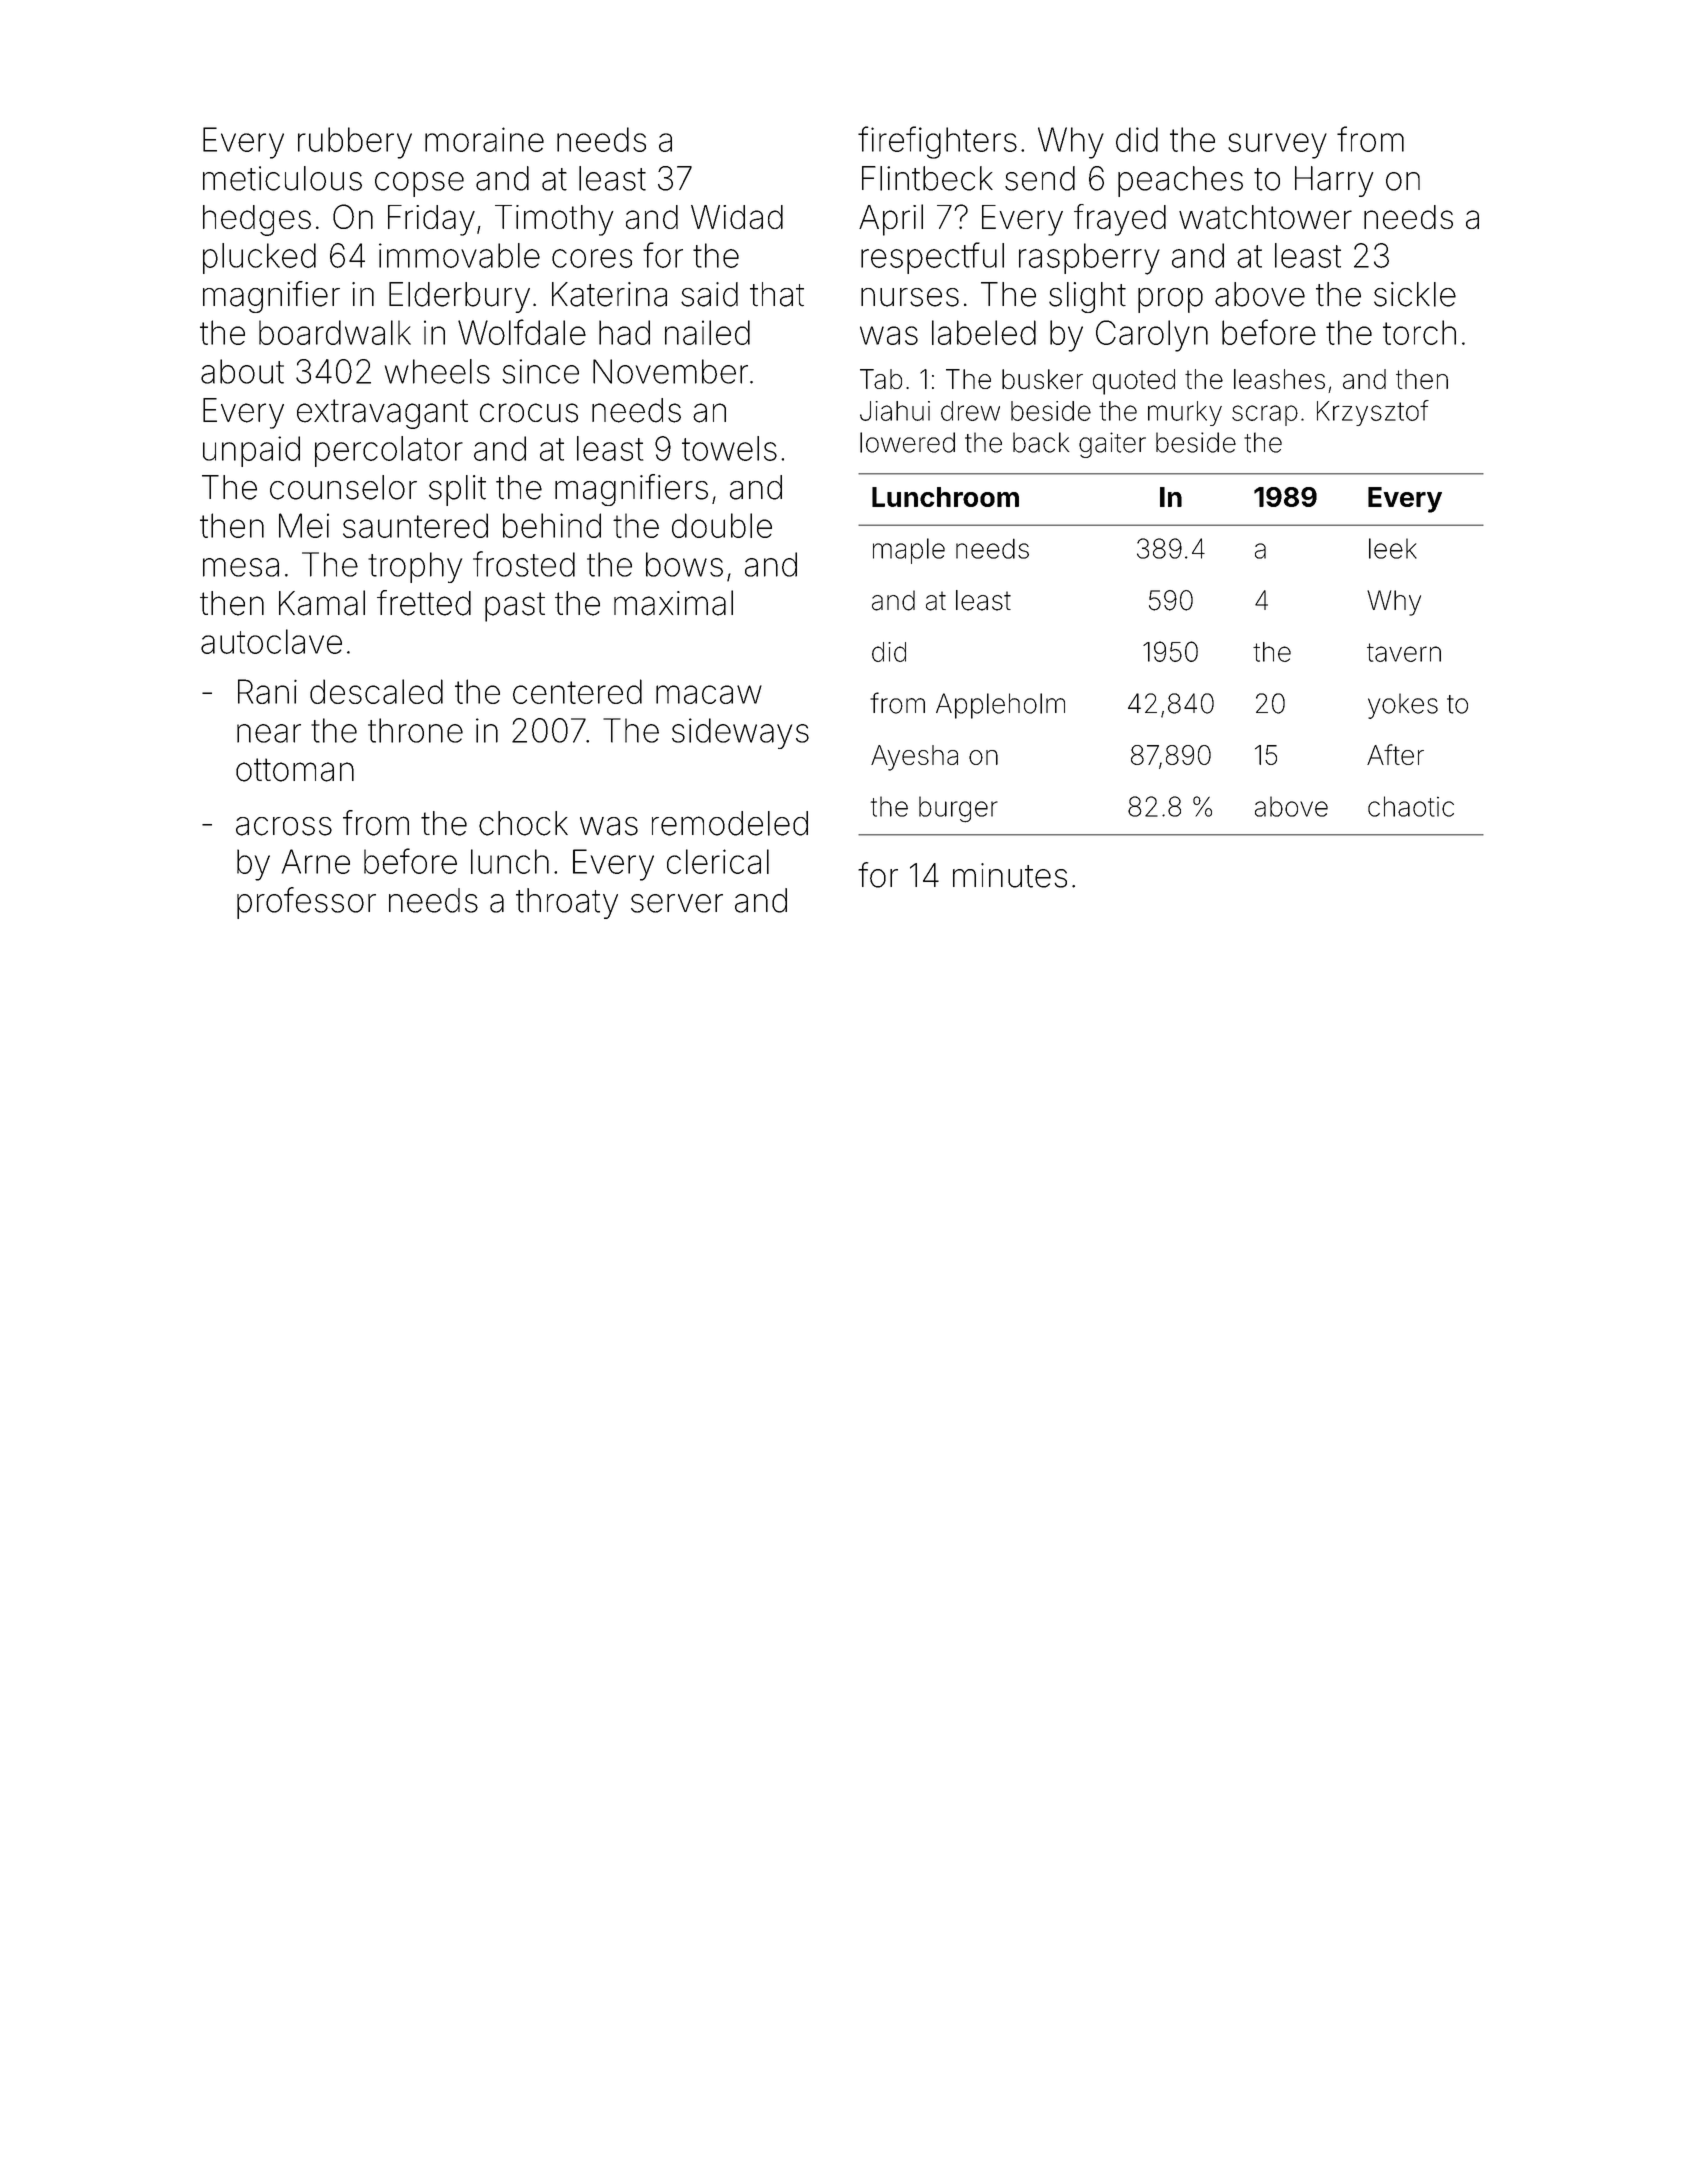 The height and width of the page is (2178, 1683). I want to click on professor, so click(306, 903).
